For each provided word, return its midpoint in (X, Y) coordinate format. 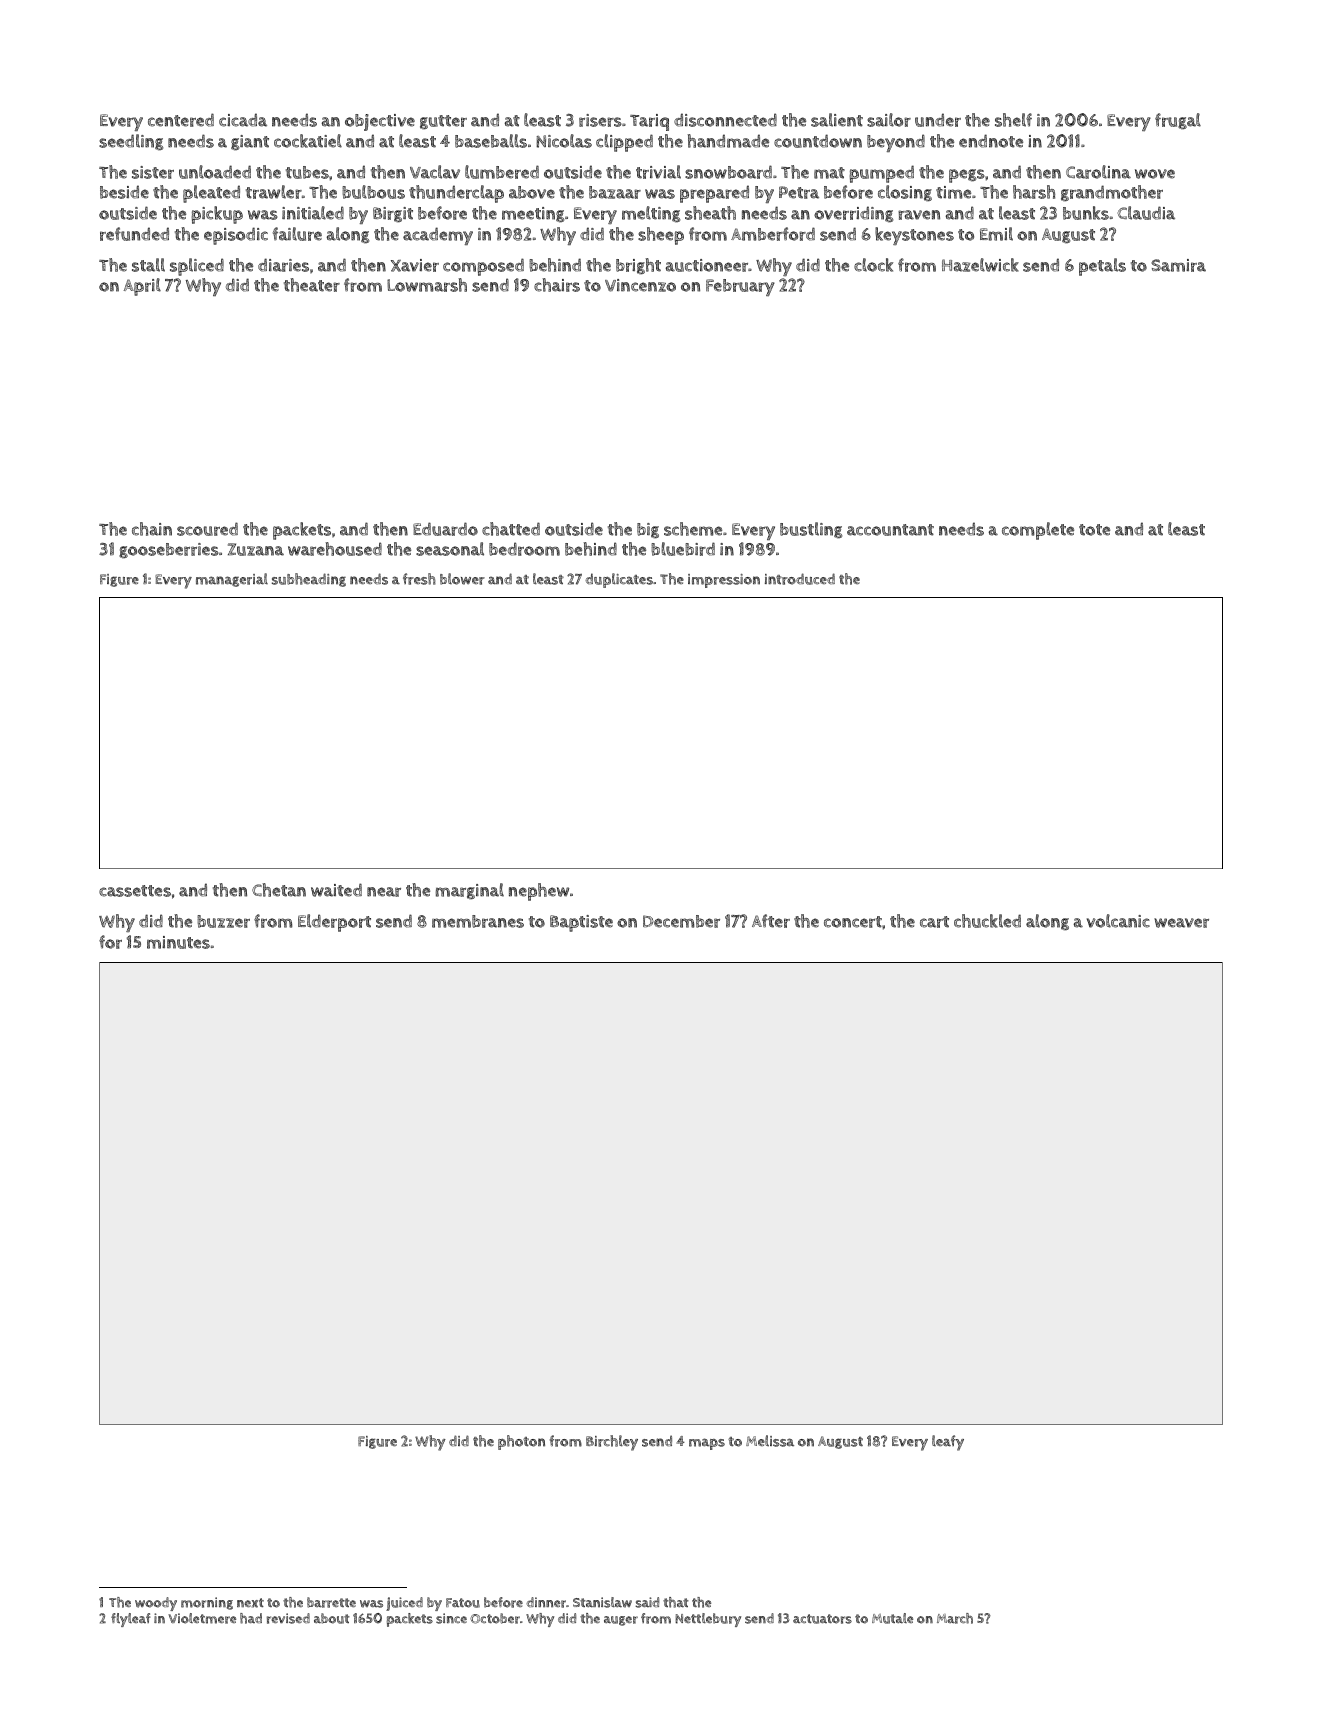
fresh (419, 579)
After (771, 921)
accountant (890, 530)
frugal (1178, 121)
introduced (800, 579)
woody (156, 1604)
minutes (178, 942)
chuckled (987, 921)
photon (521, 1442)
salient (837, 120)
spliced (197, 267)
